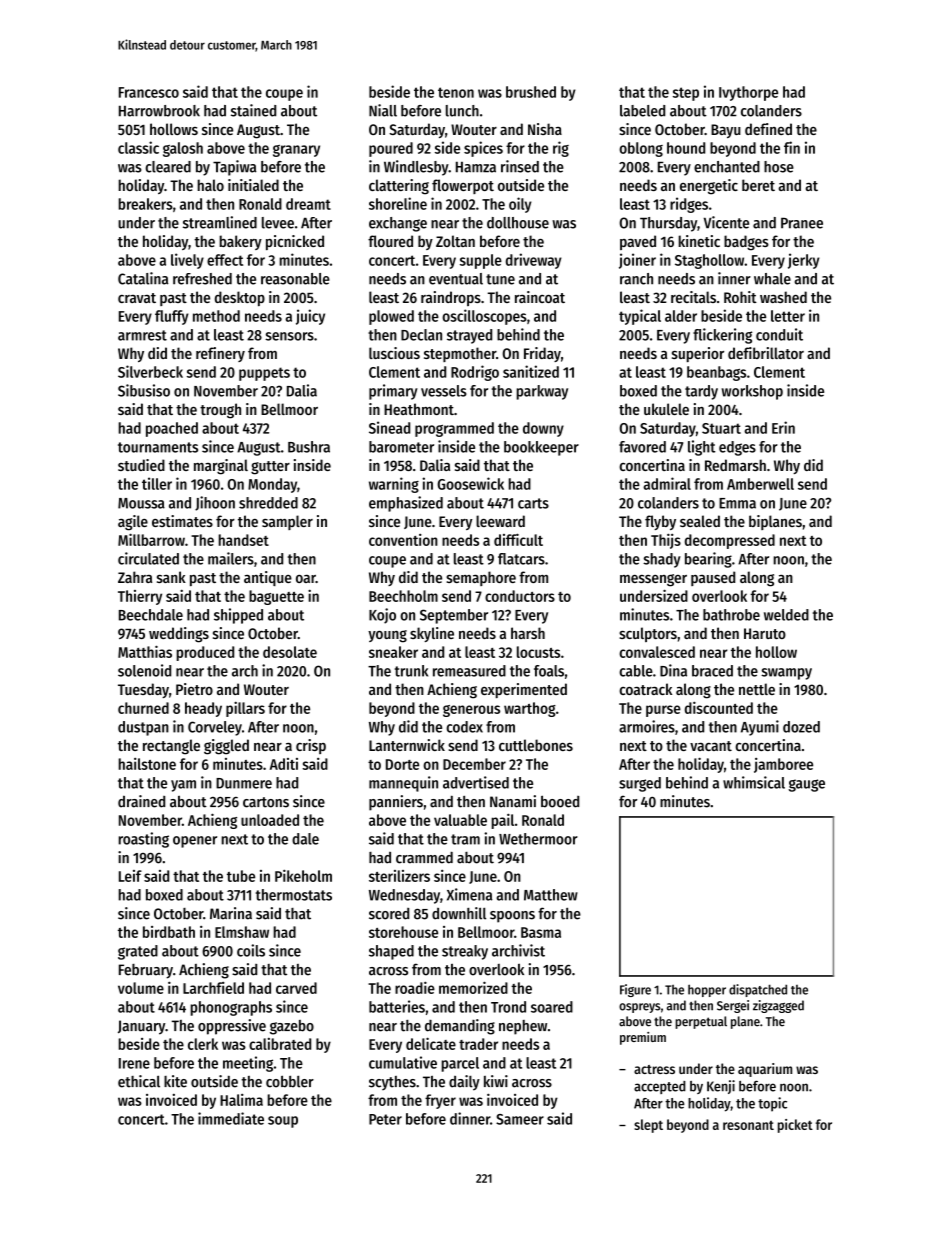  I want to click on Ivythorpe, so click(748, 93).
